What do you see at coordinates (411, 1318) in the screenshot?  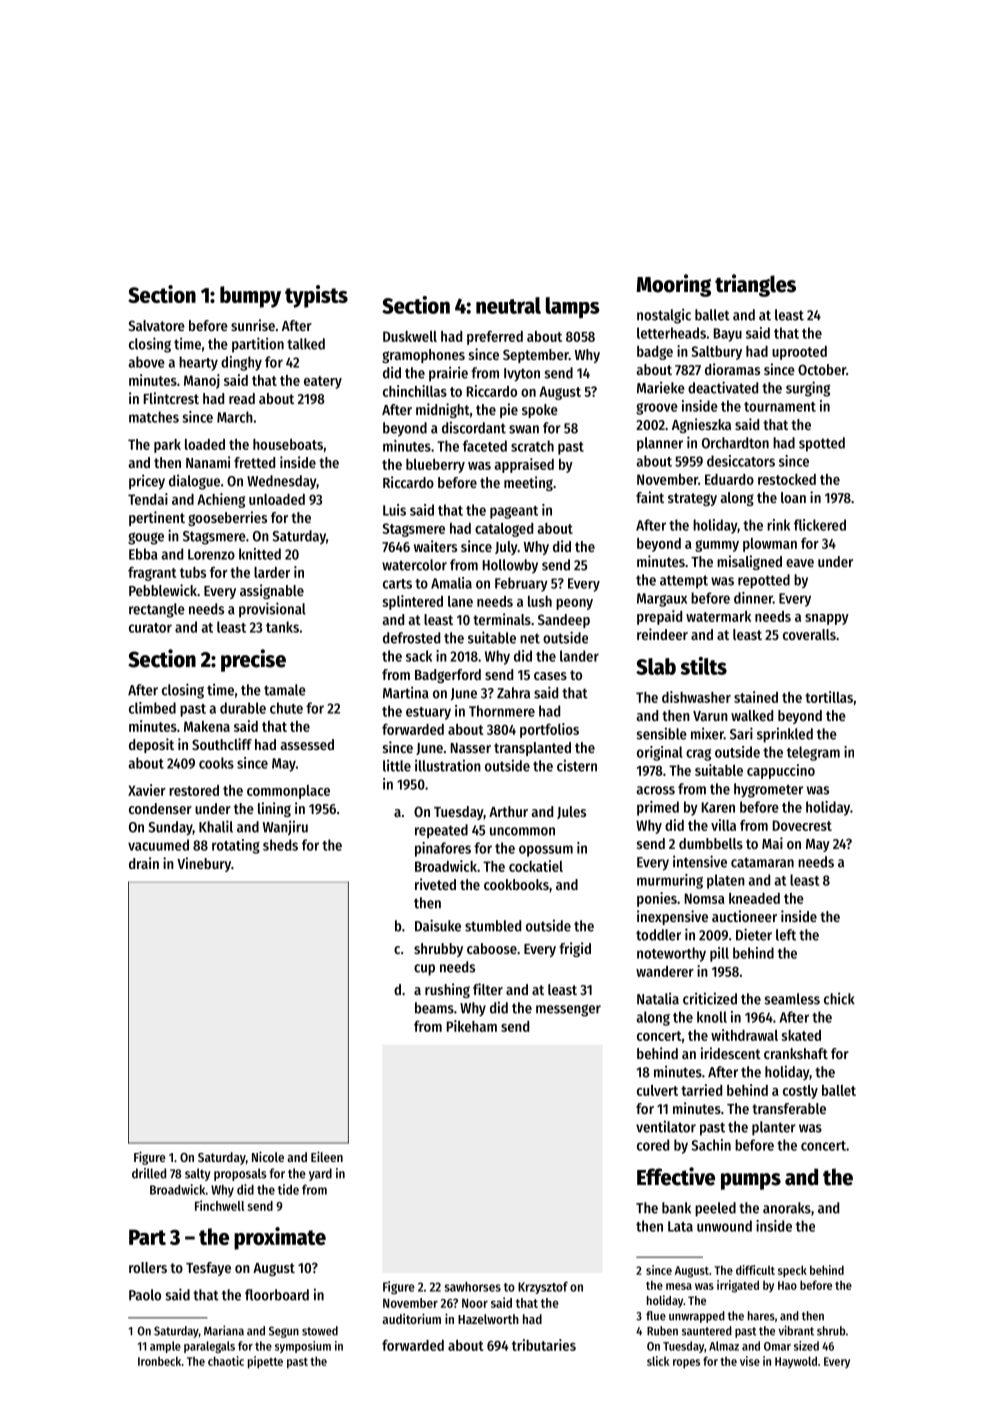 I see `auditorium` at bounding box center [411, 1318].
